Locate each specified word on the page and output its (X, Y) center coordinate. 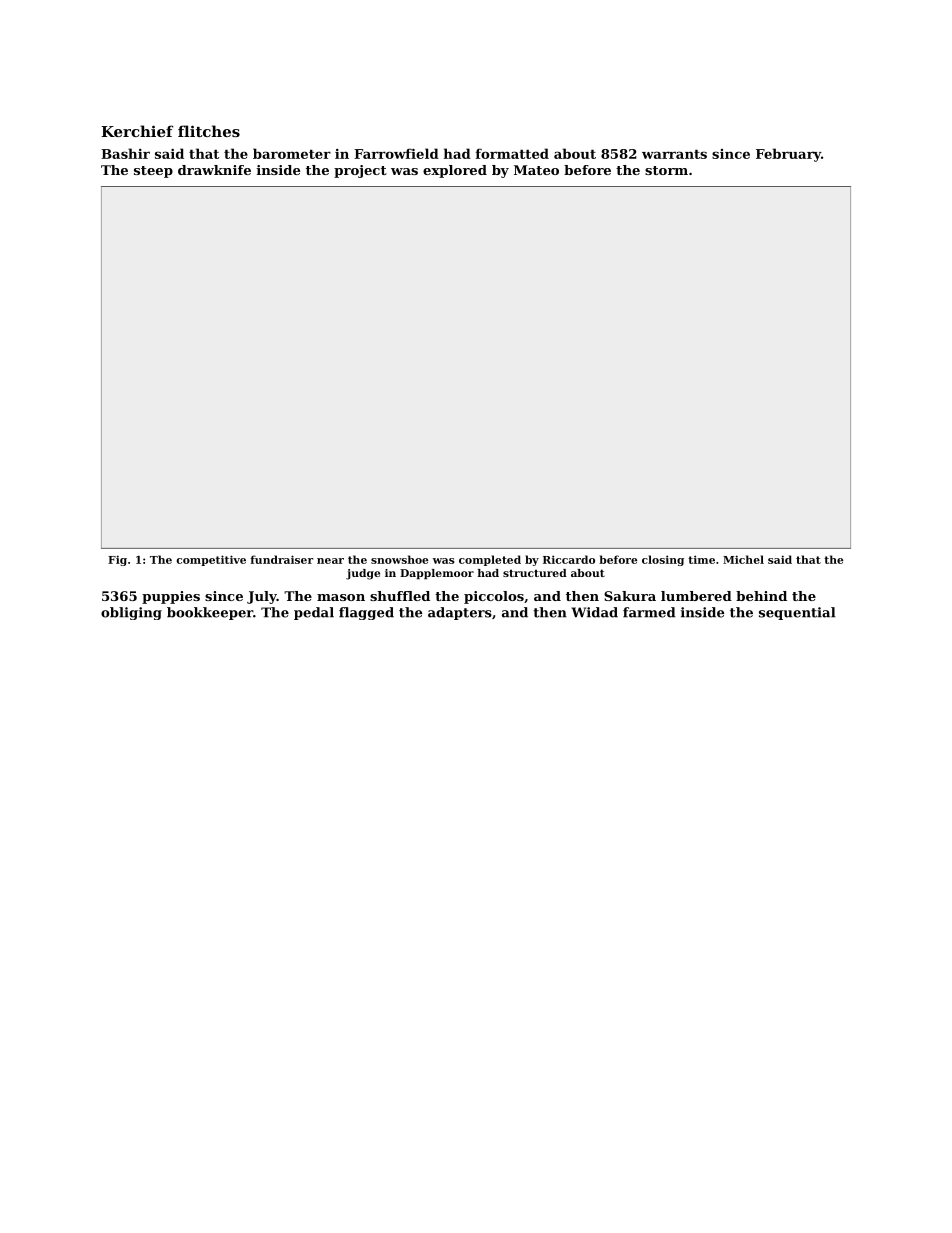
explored (455, 171)
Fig (117, 560)
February (788, 155)
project (360, 171)
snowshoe (399, 559)
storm (666, 170)
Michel (743, 559)
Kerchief (137, 131)
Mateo (536, 170)
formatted (512, 153)
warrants (674, 154)
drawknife (214, 170)
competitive (211, 560)
